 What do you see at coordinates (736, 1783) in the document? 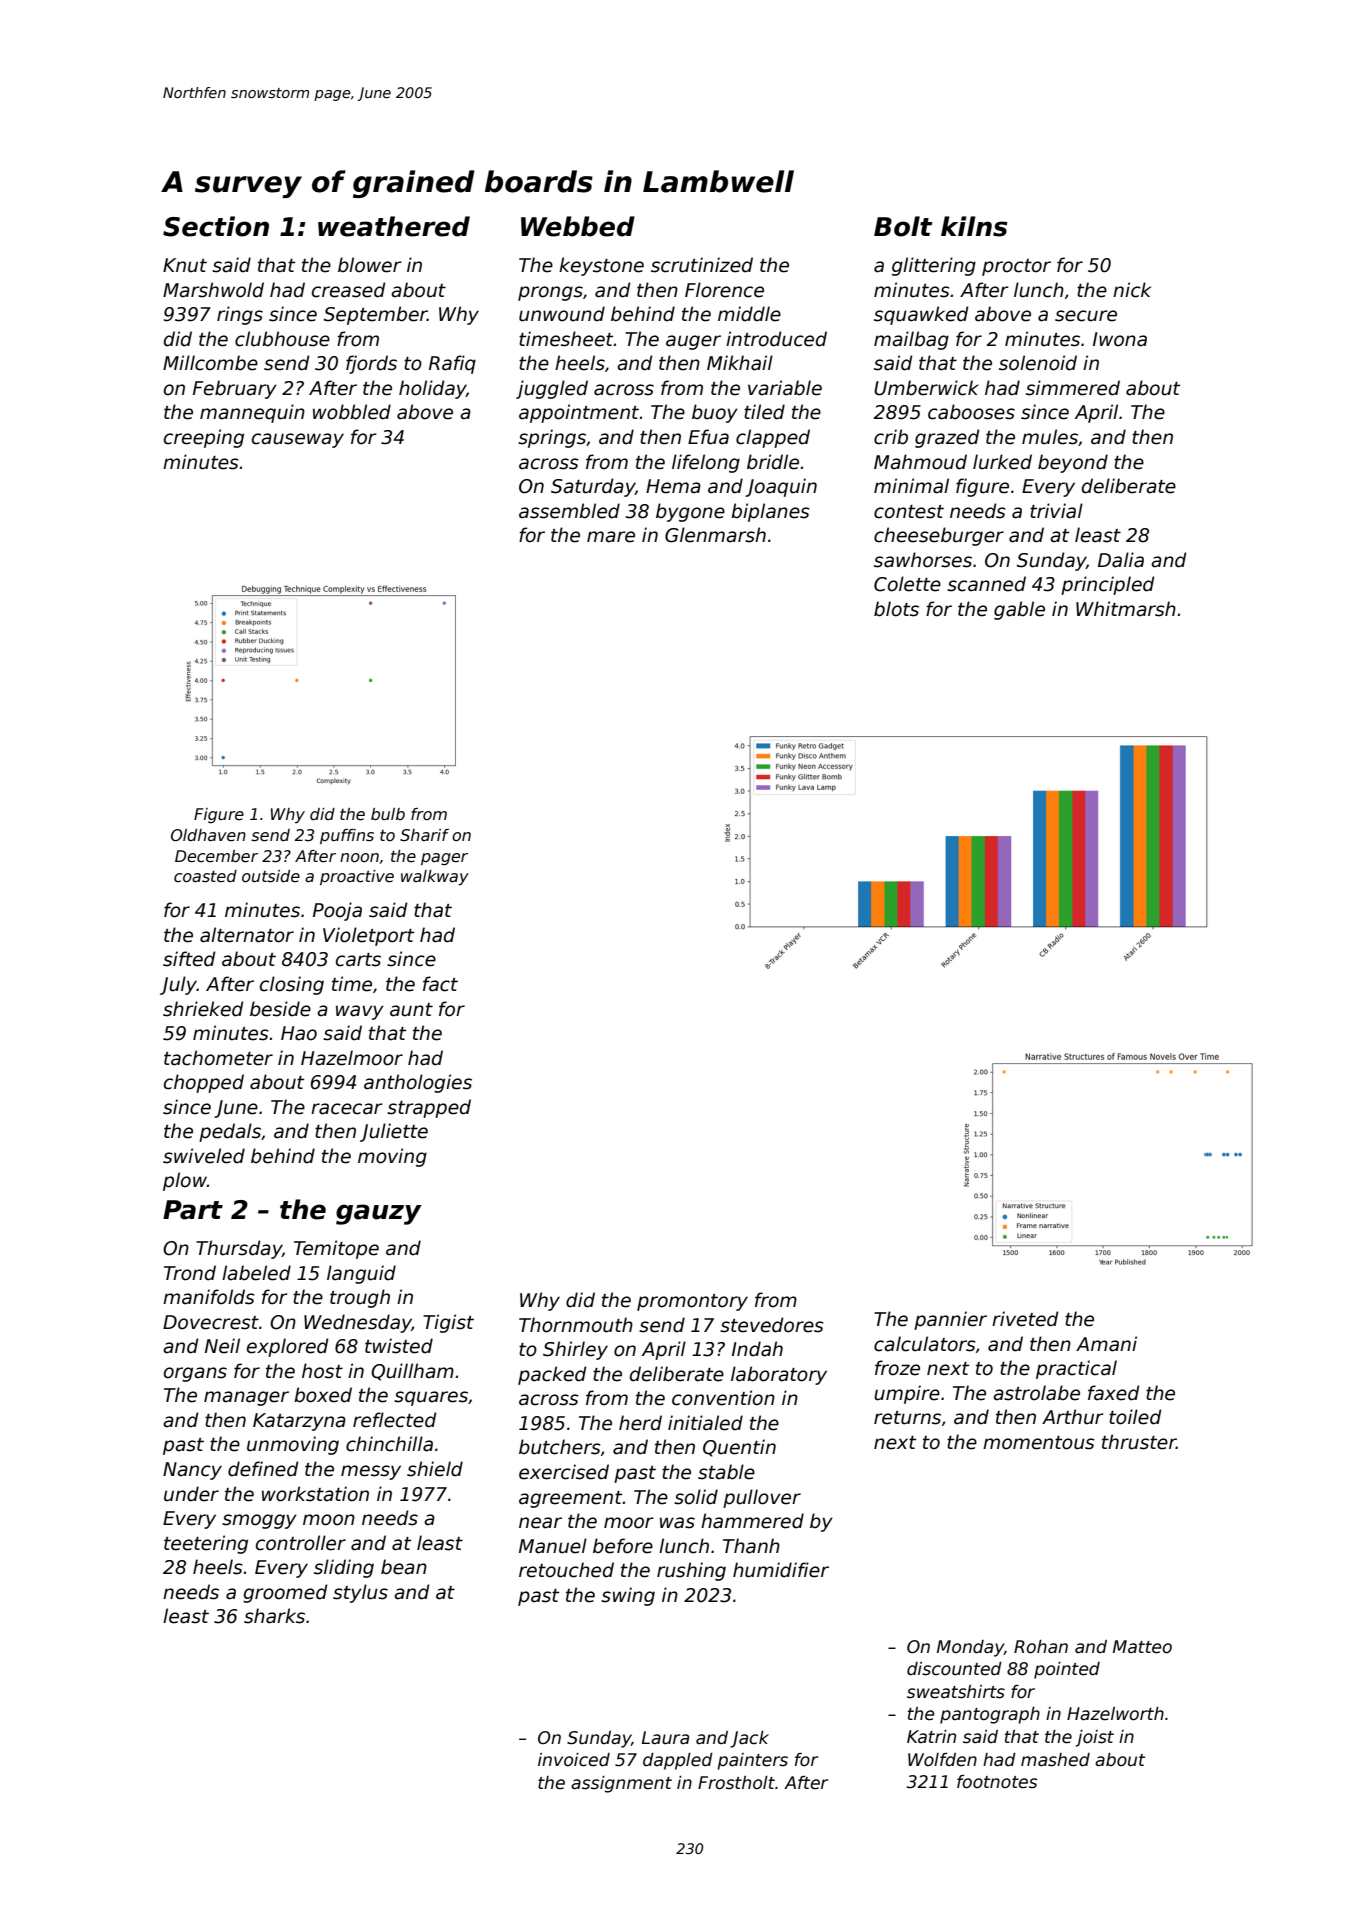
I see `Frostholt` at bounding box center [736, 1783].
